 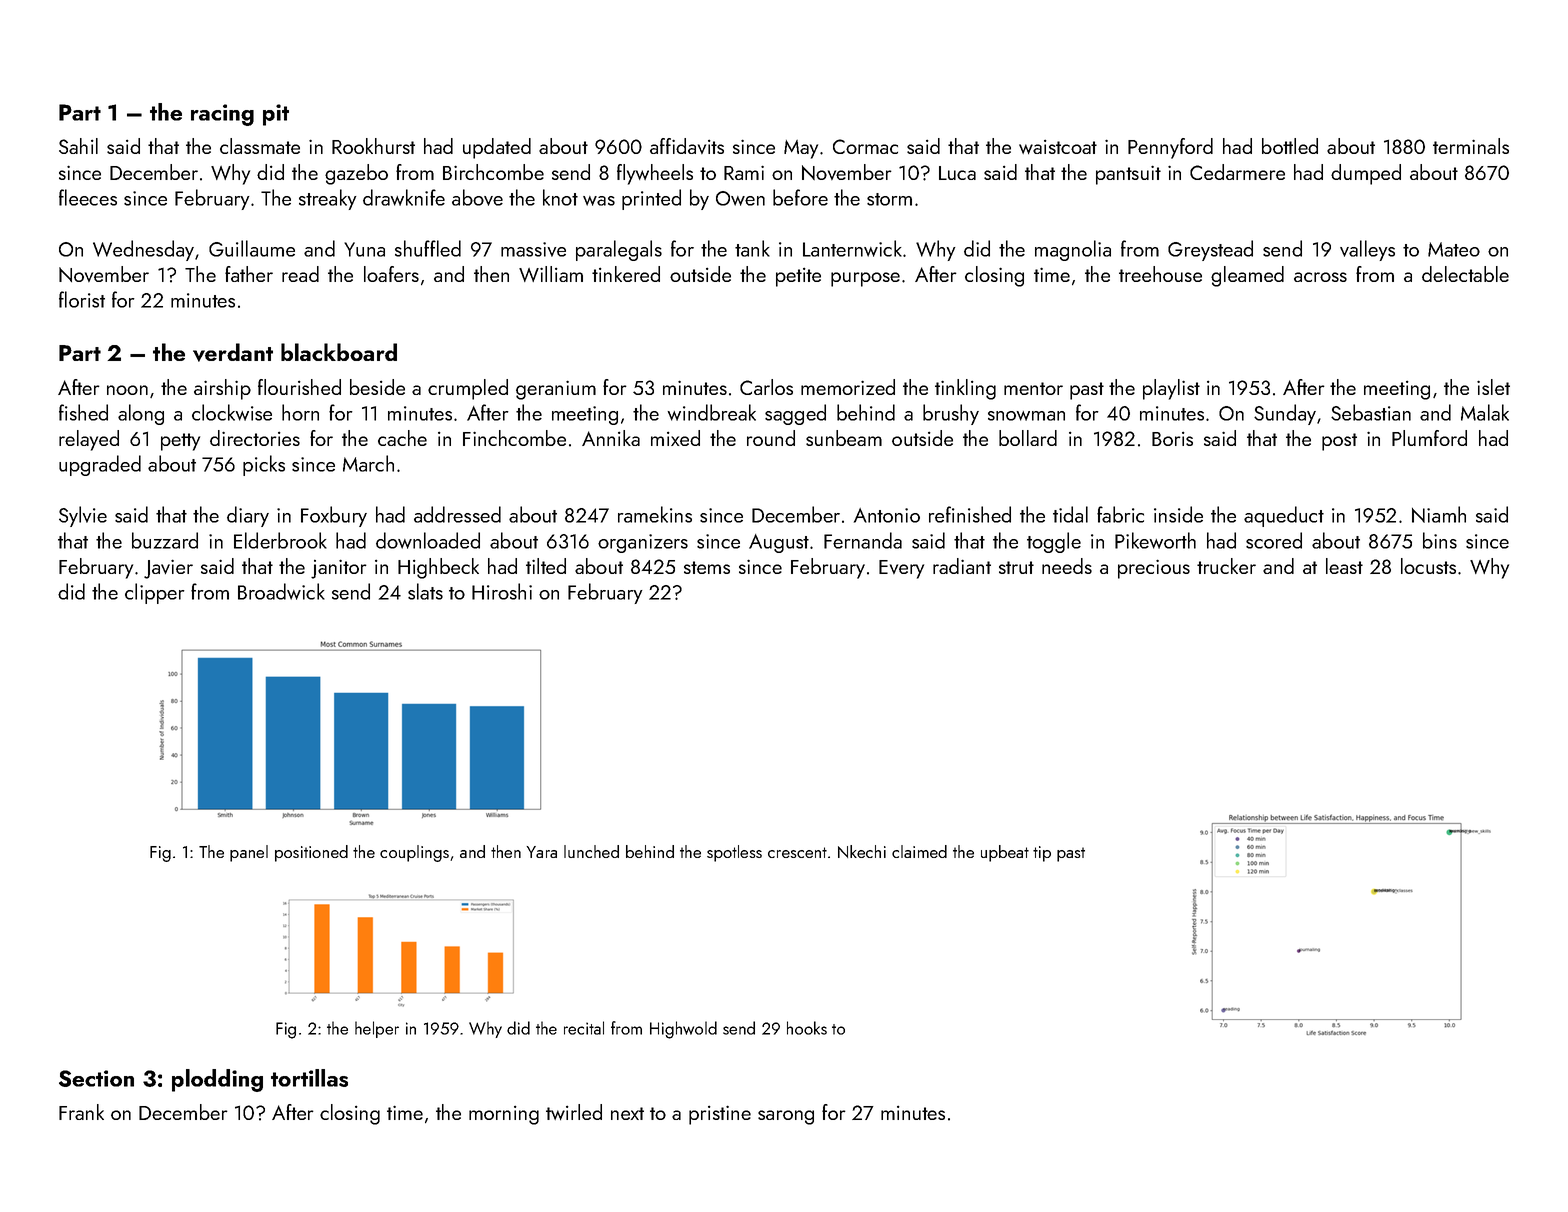 What do you see at coordinates (222, 115) in the document?
I see `racing` at bounding box center [222, 115].
